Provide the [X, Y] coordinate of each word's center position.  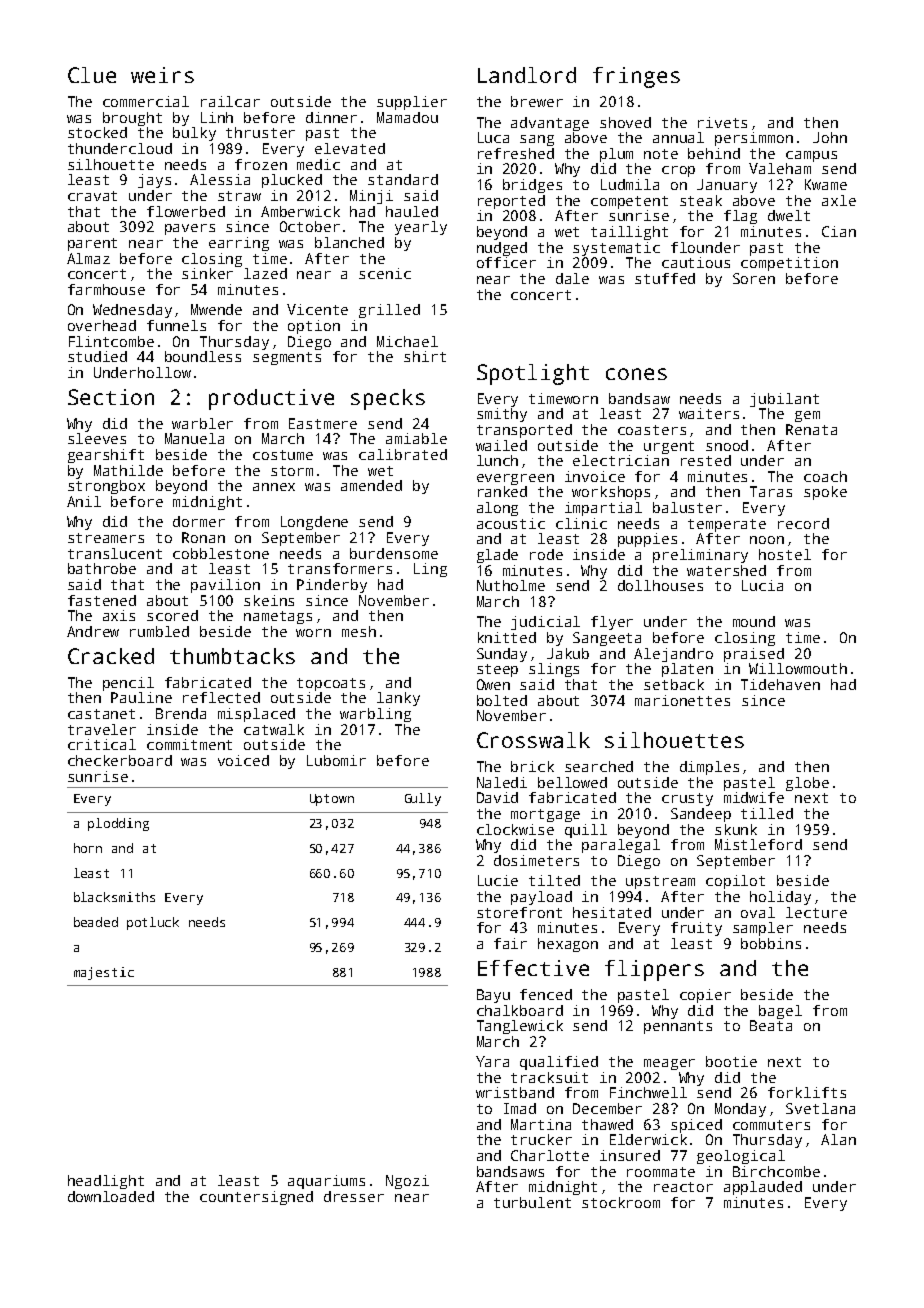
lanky [398, 699]
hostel [785, 554]
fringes [636, 77]
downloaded [111, 1196]
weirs [162, 75]
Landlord [527, 75]
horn [88, 848]
